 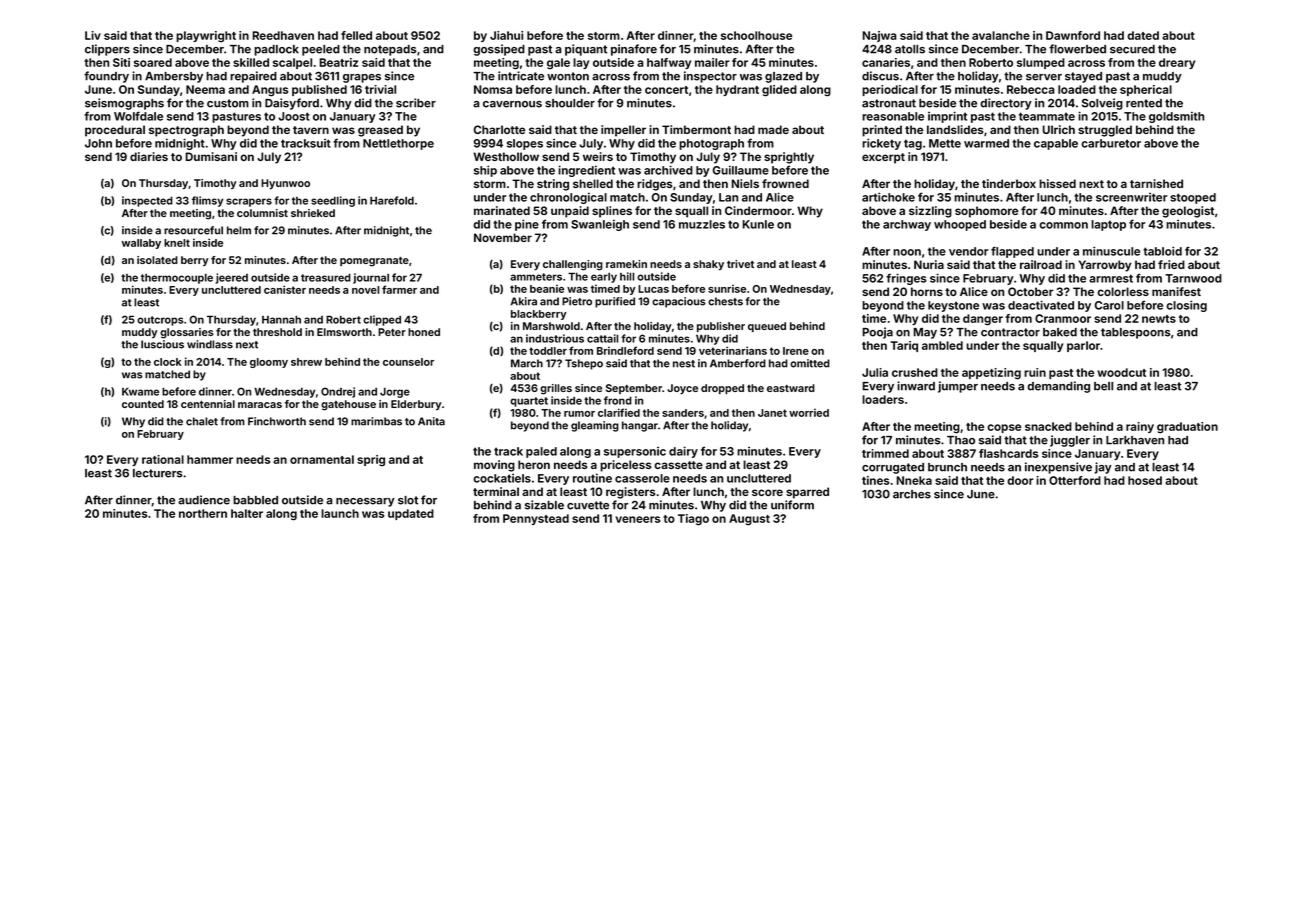 I want to click on discus, so click(x=880, y=76).
